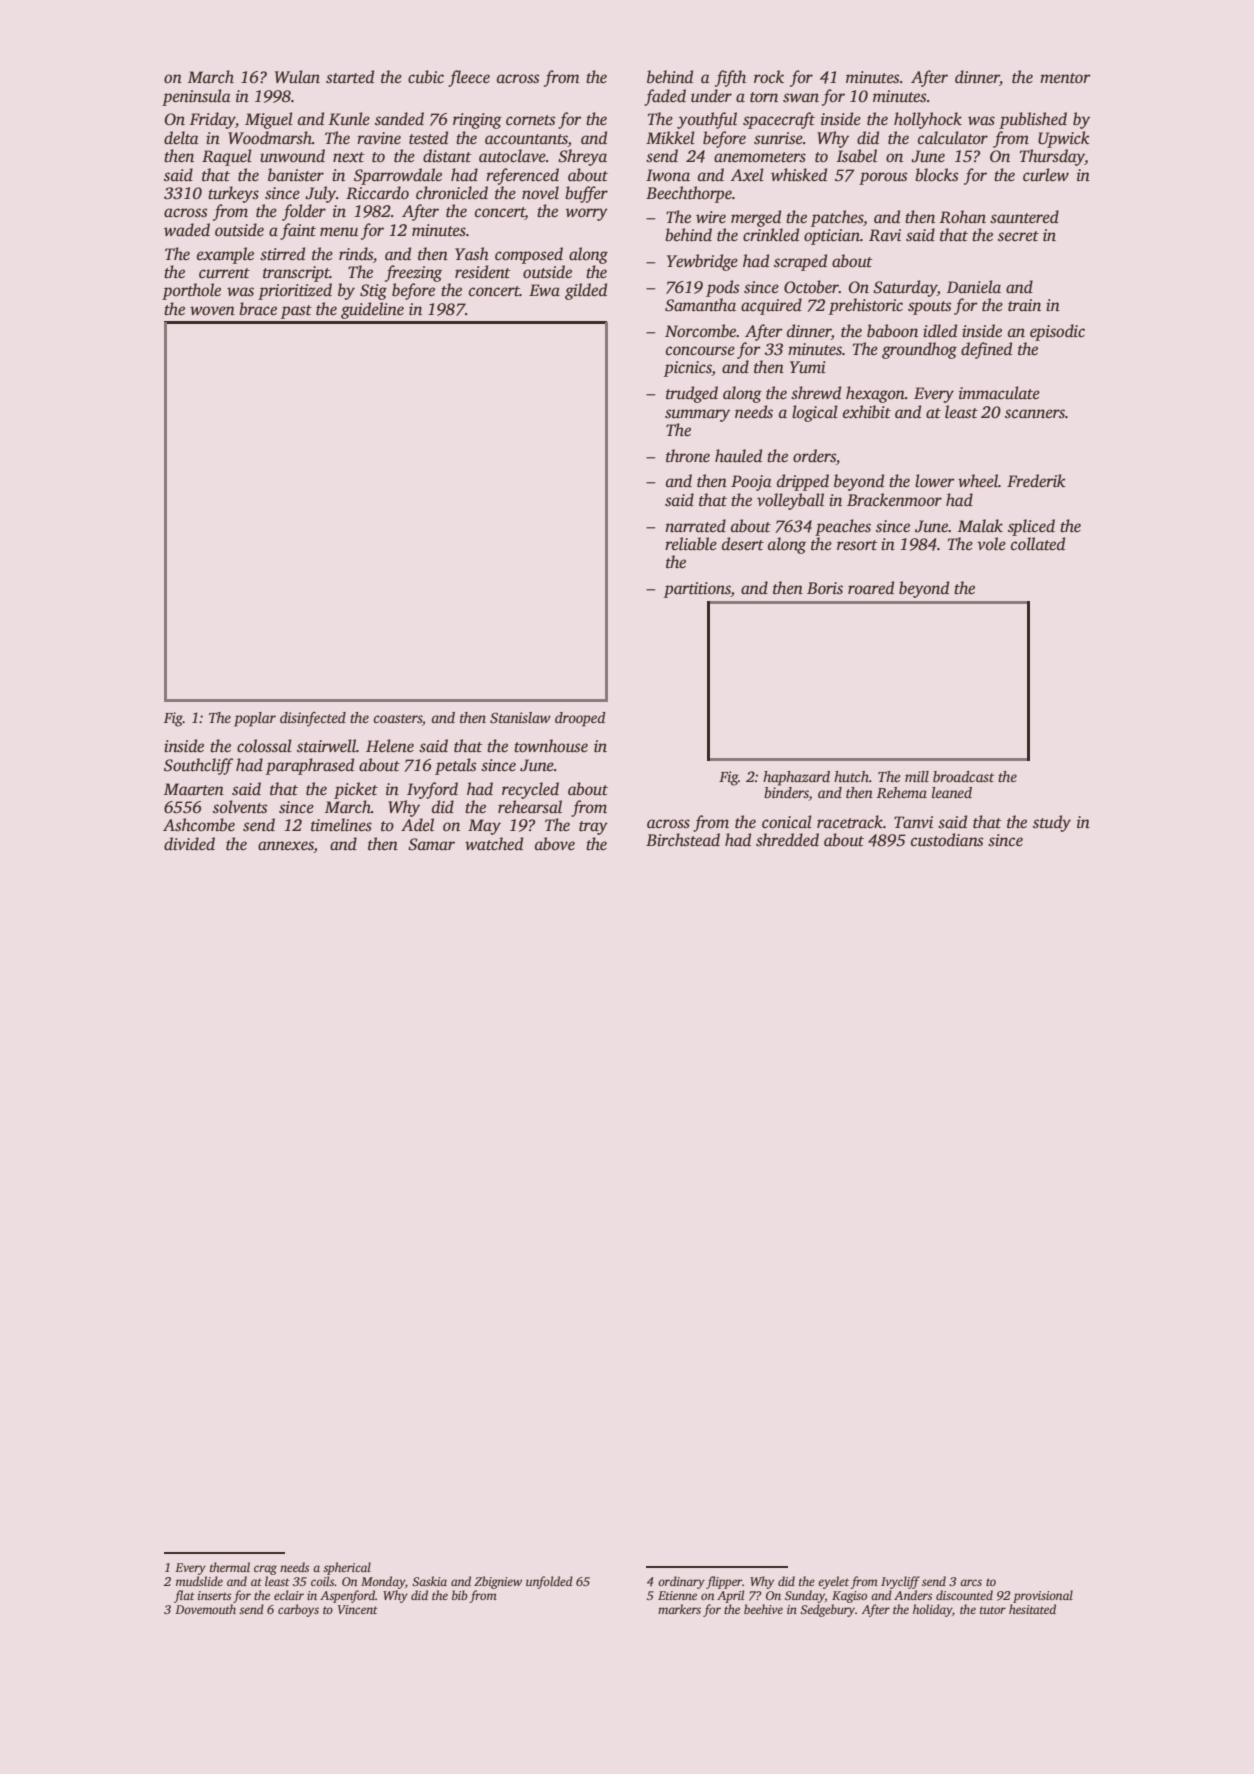  Describe the element at coordinates (871, 587) in the image. I see `roared` at that location.
